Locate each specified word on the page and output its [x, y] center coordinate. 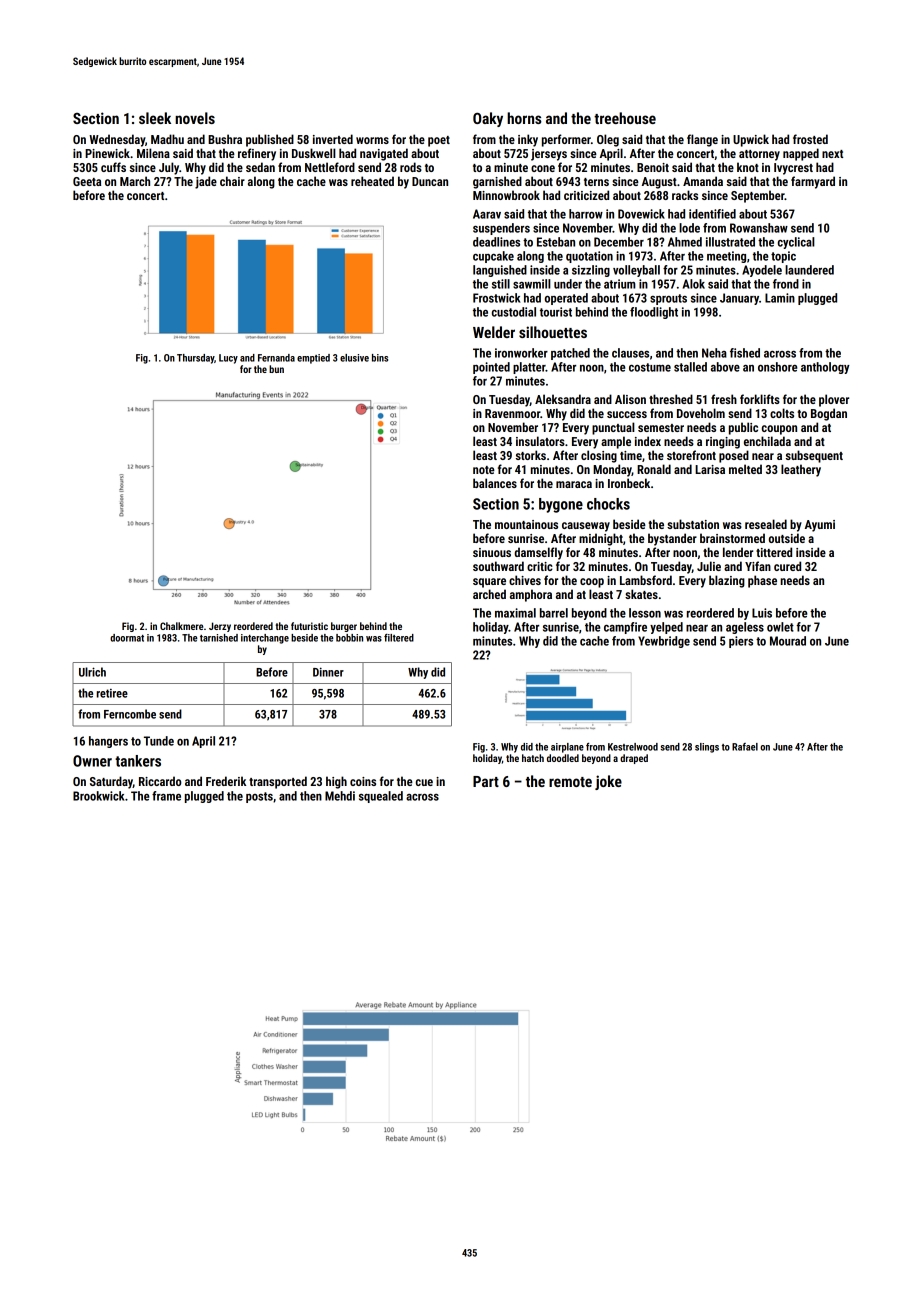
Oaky [488, 119]
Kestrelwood [633, 747]
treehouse [625, 118]
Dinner [328, 672]
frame [166, 796]
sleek [155, 118]
